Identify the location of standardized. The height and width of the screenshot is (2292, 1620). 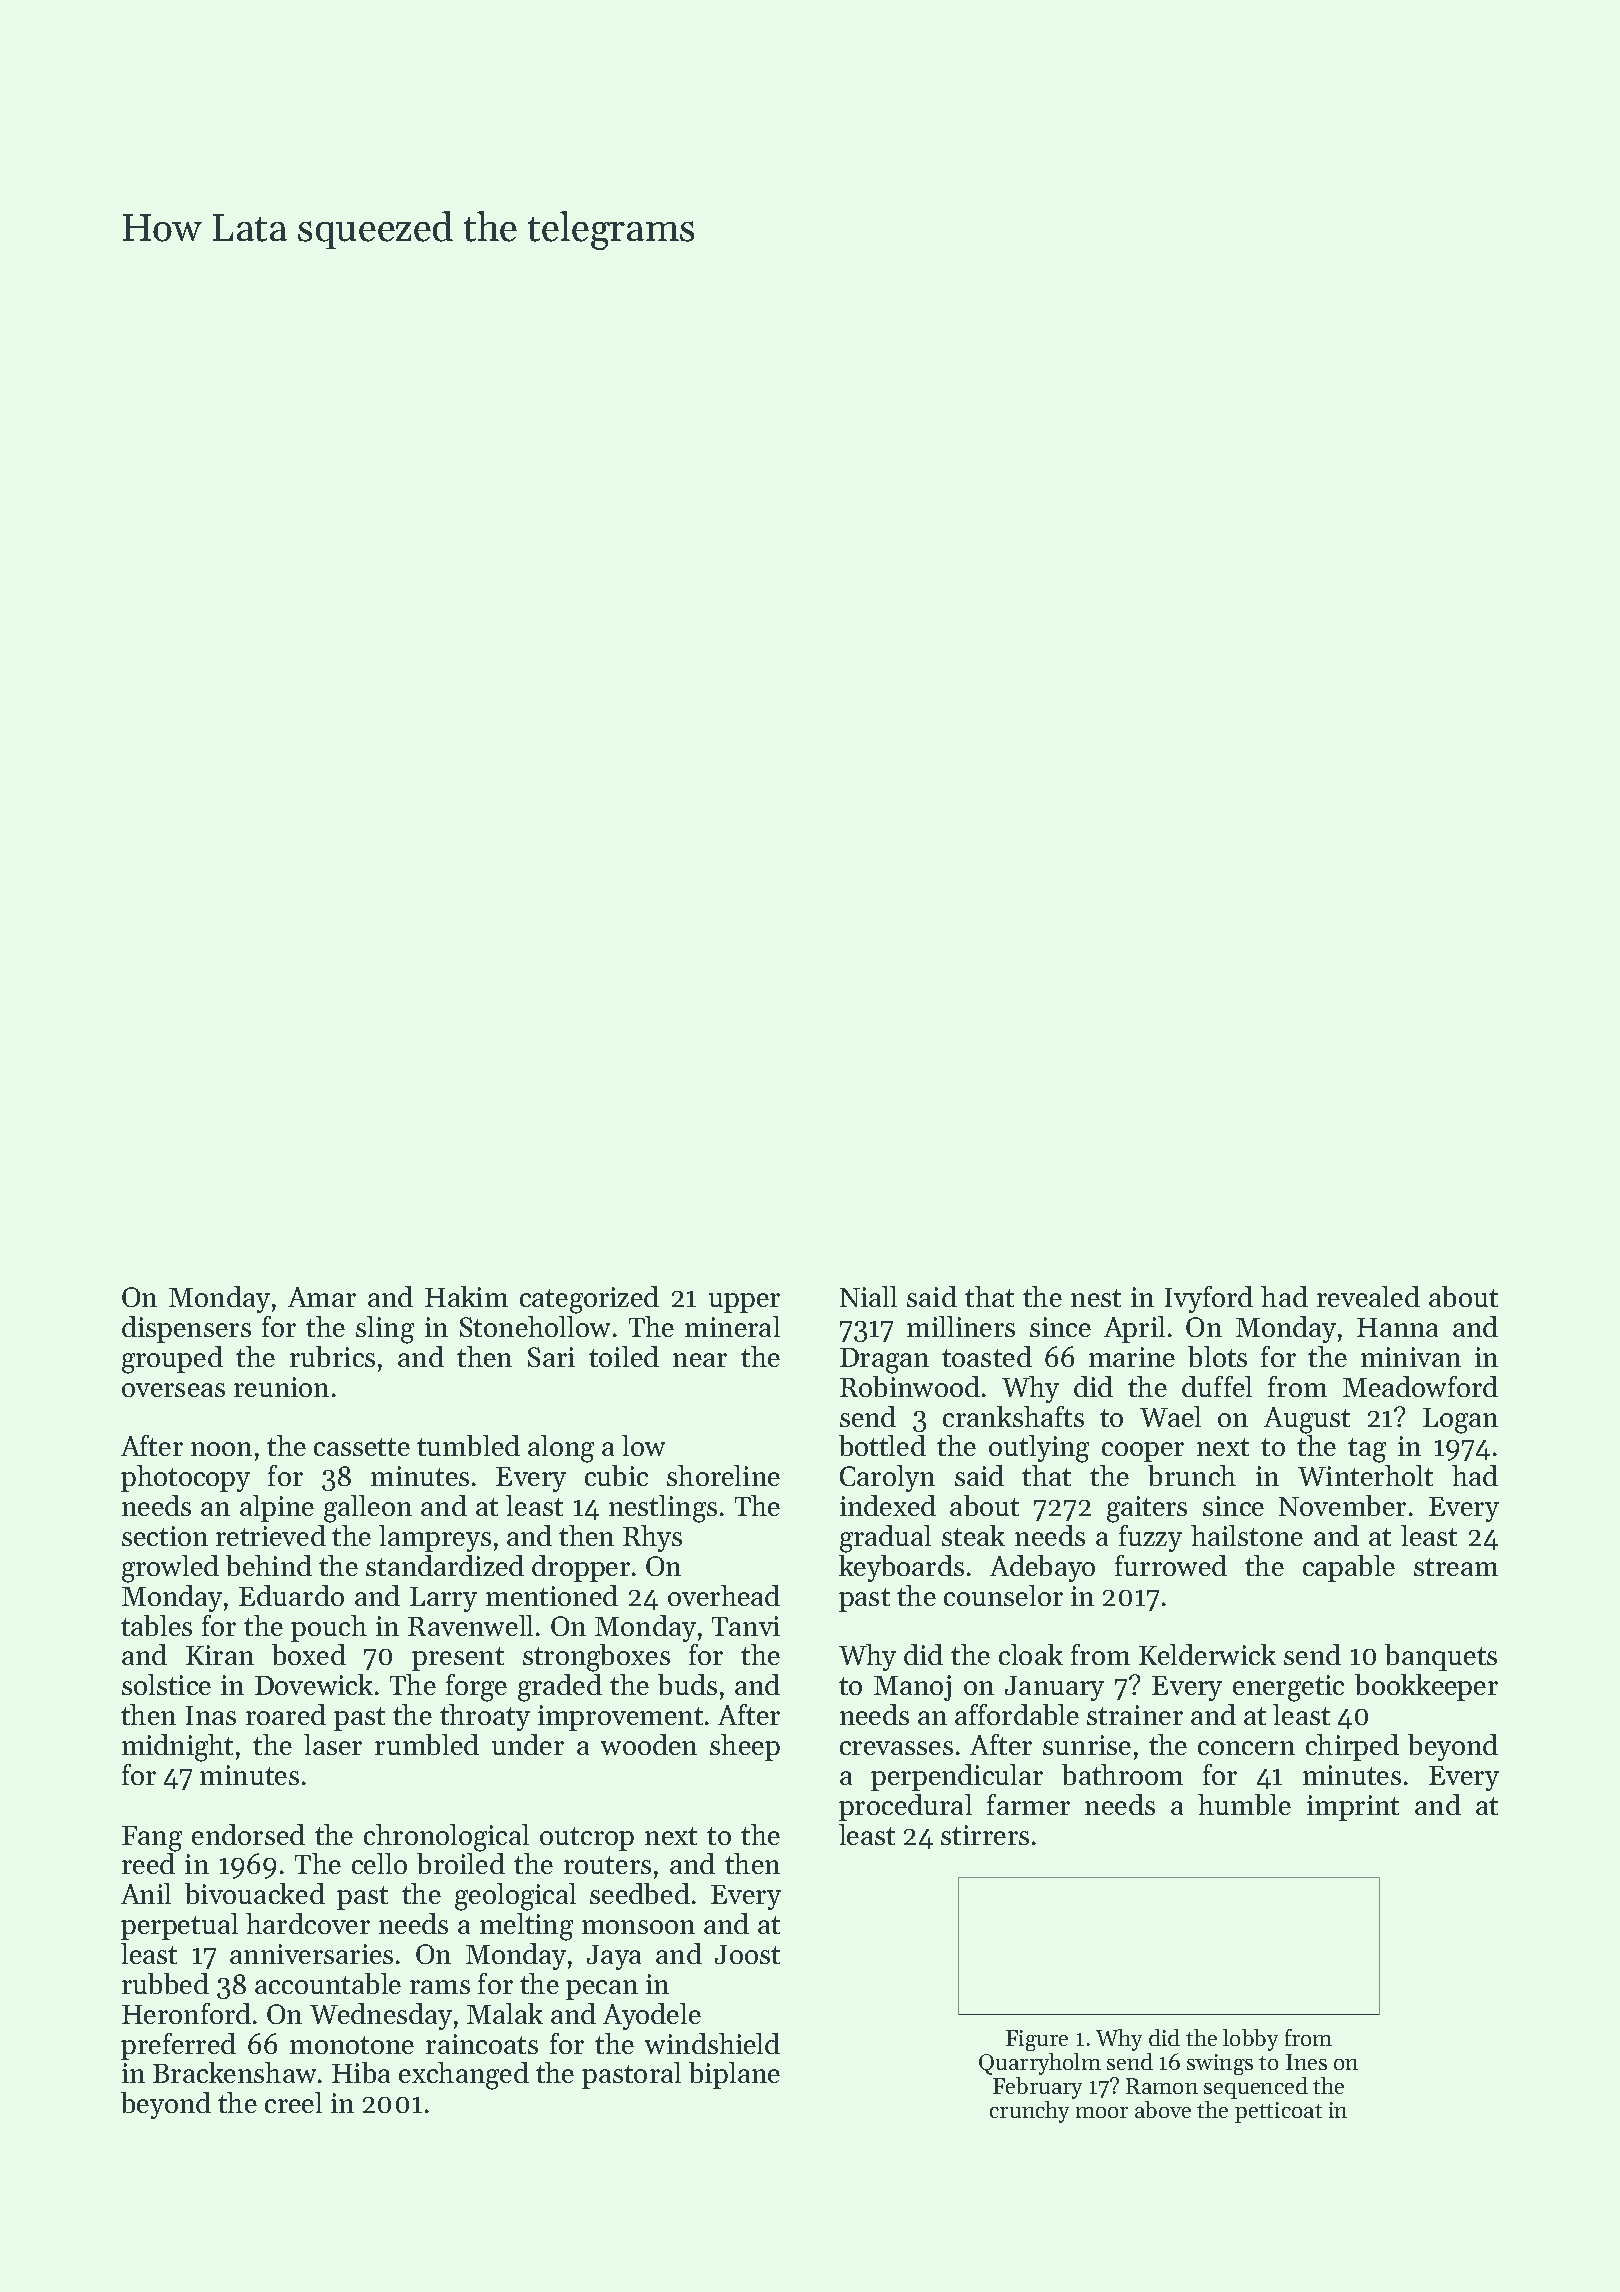
(445, 1565).
